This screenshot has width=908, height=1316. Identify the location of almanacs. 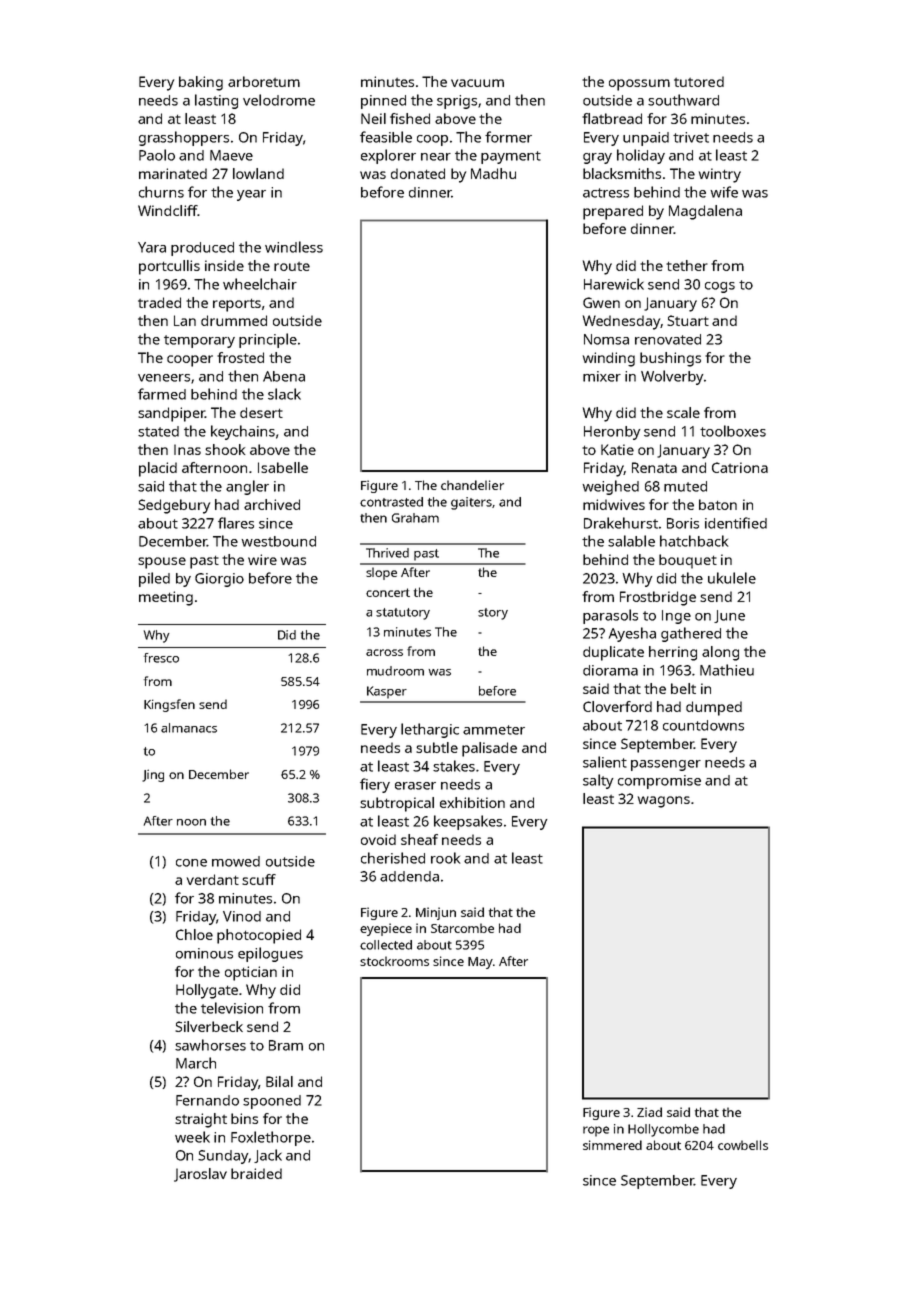
(189, 728).
